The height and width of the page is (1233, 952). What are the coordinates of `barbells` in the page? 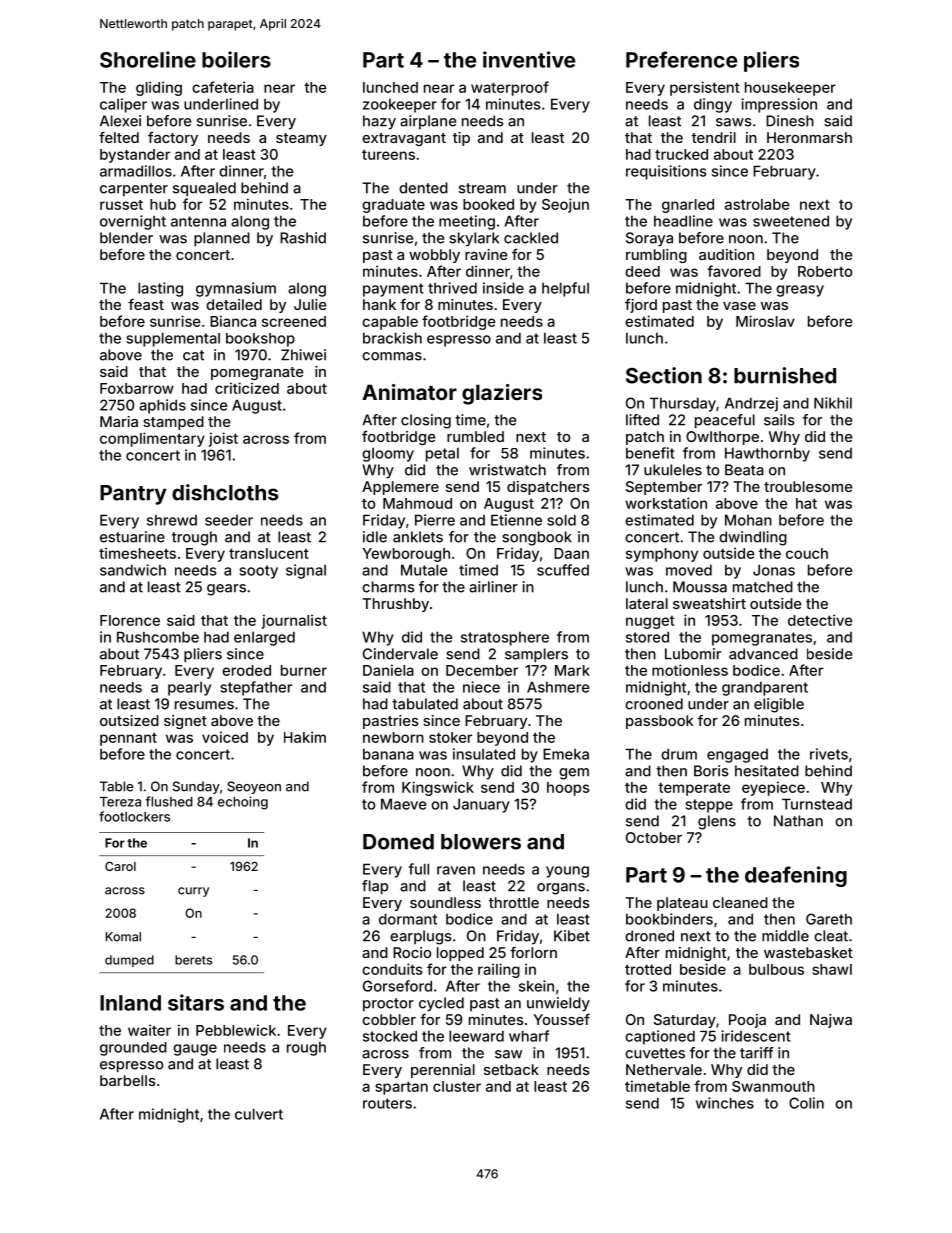 It's located at (128, 1080).
